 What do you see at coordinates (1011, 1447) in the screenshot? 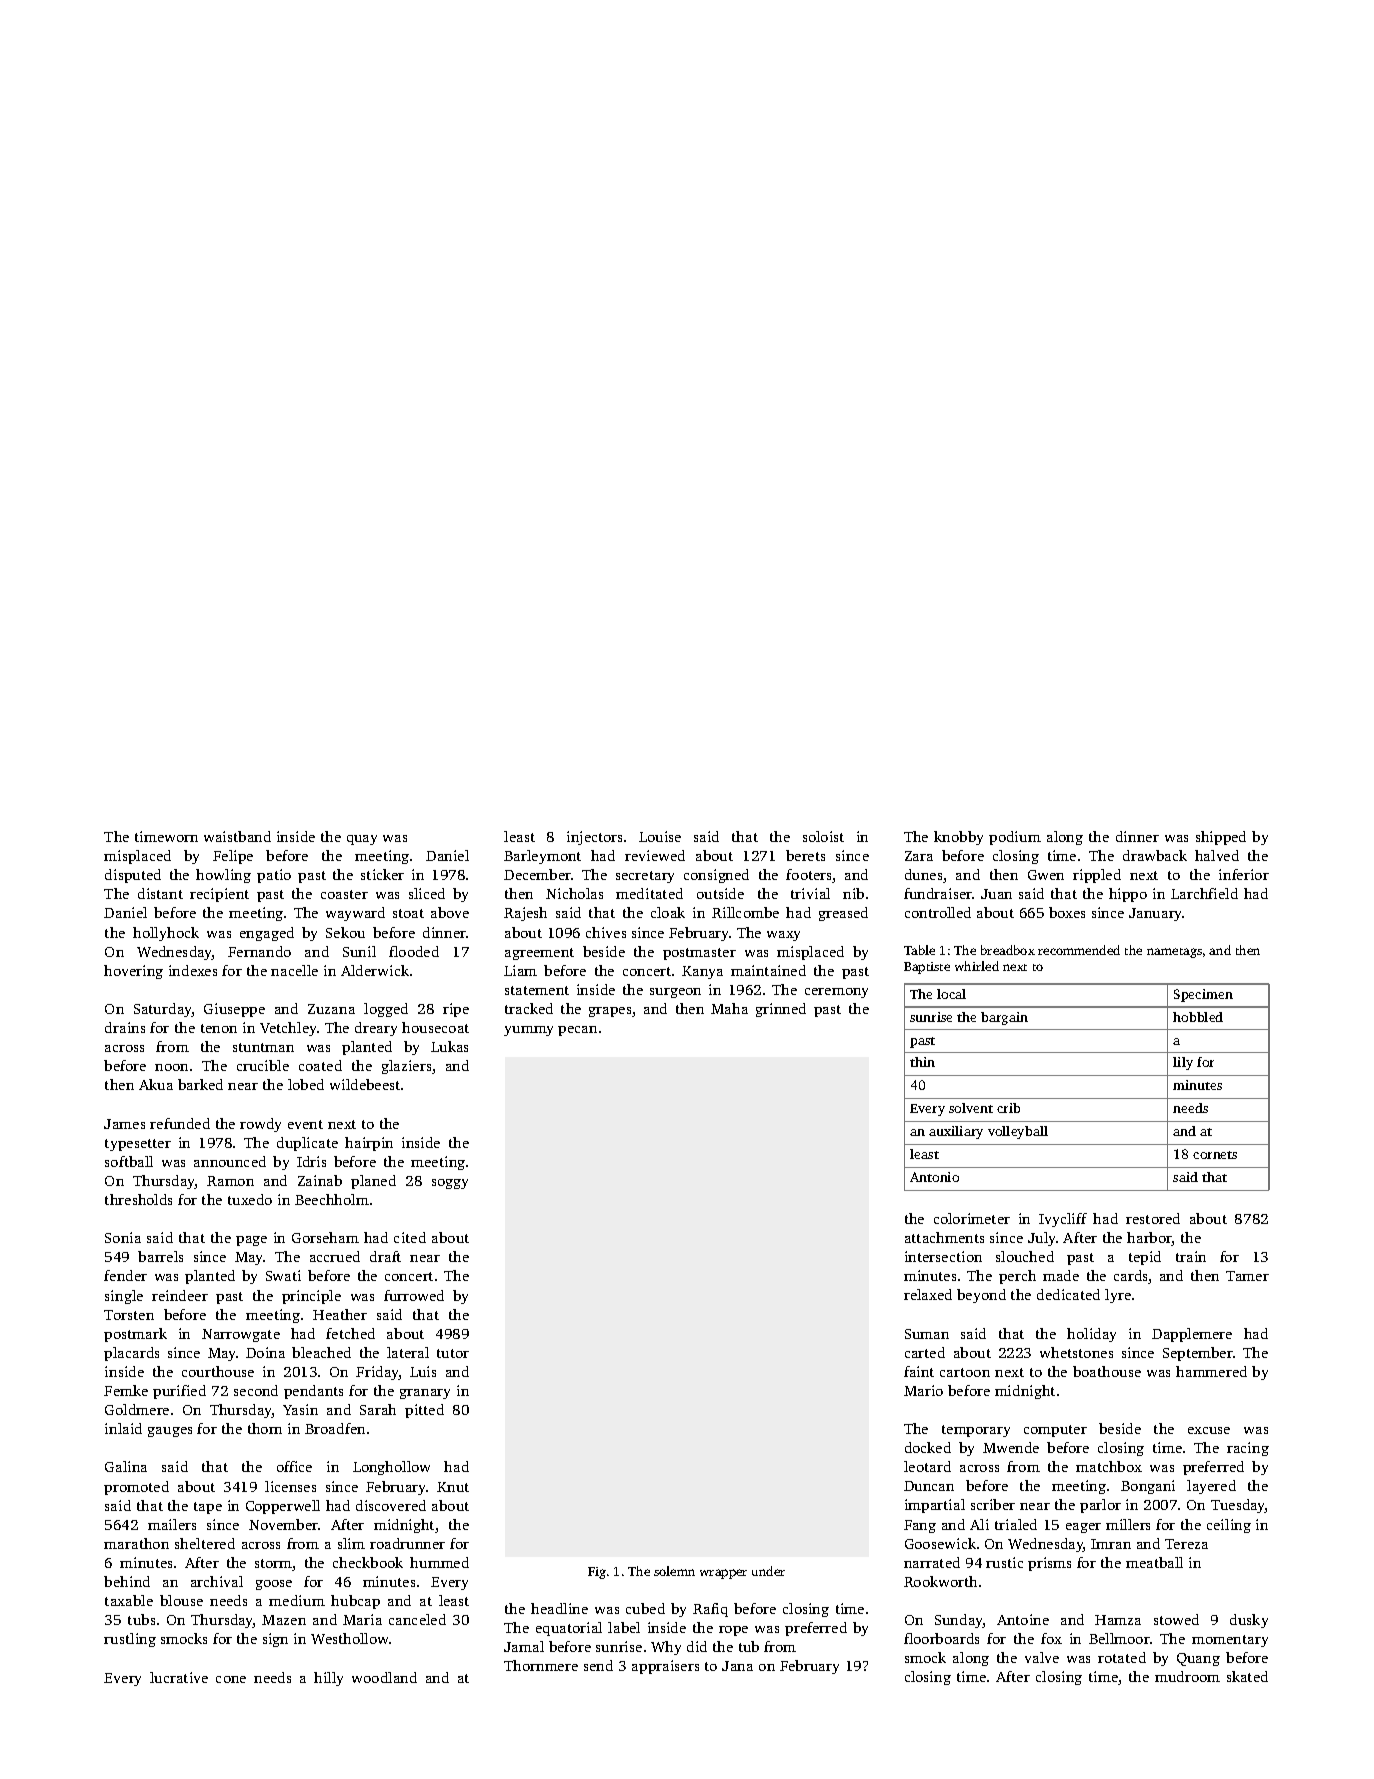
I see `Mwende` at bounding box center [1011, 1447].
